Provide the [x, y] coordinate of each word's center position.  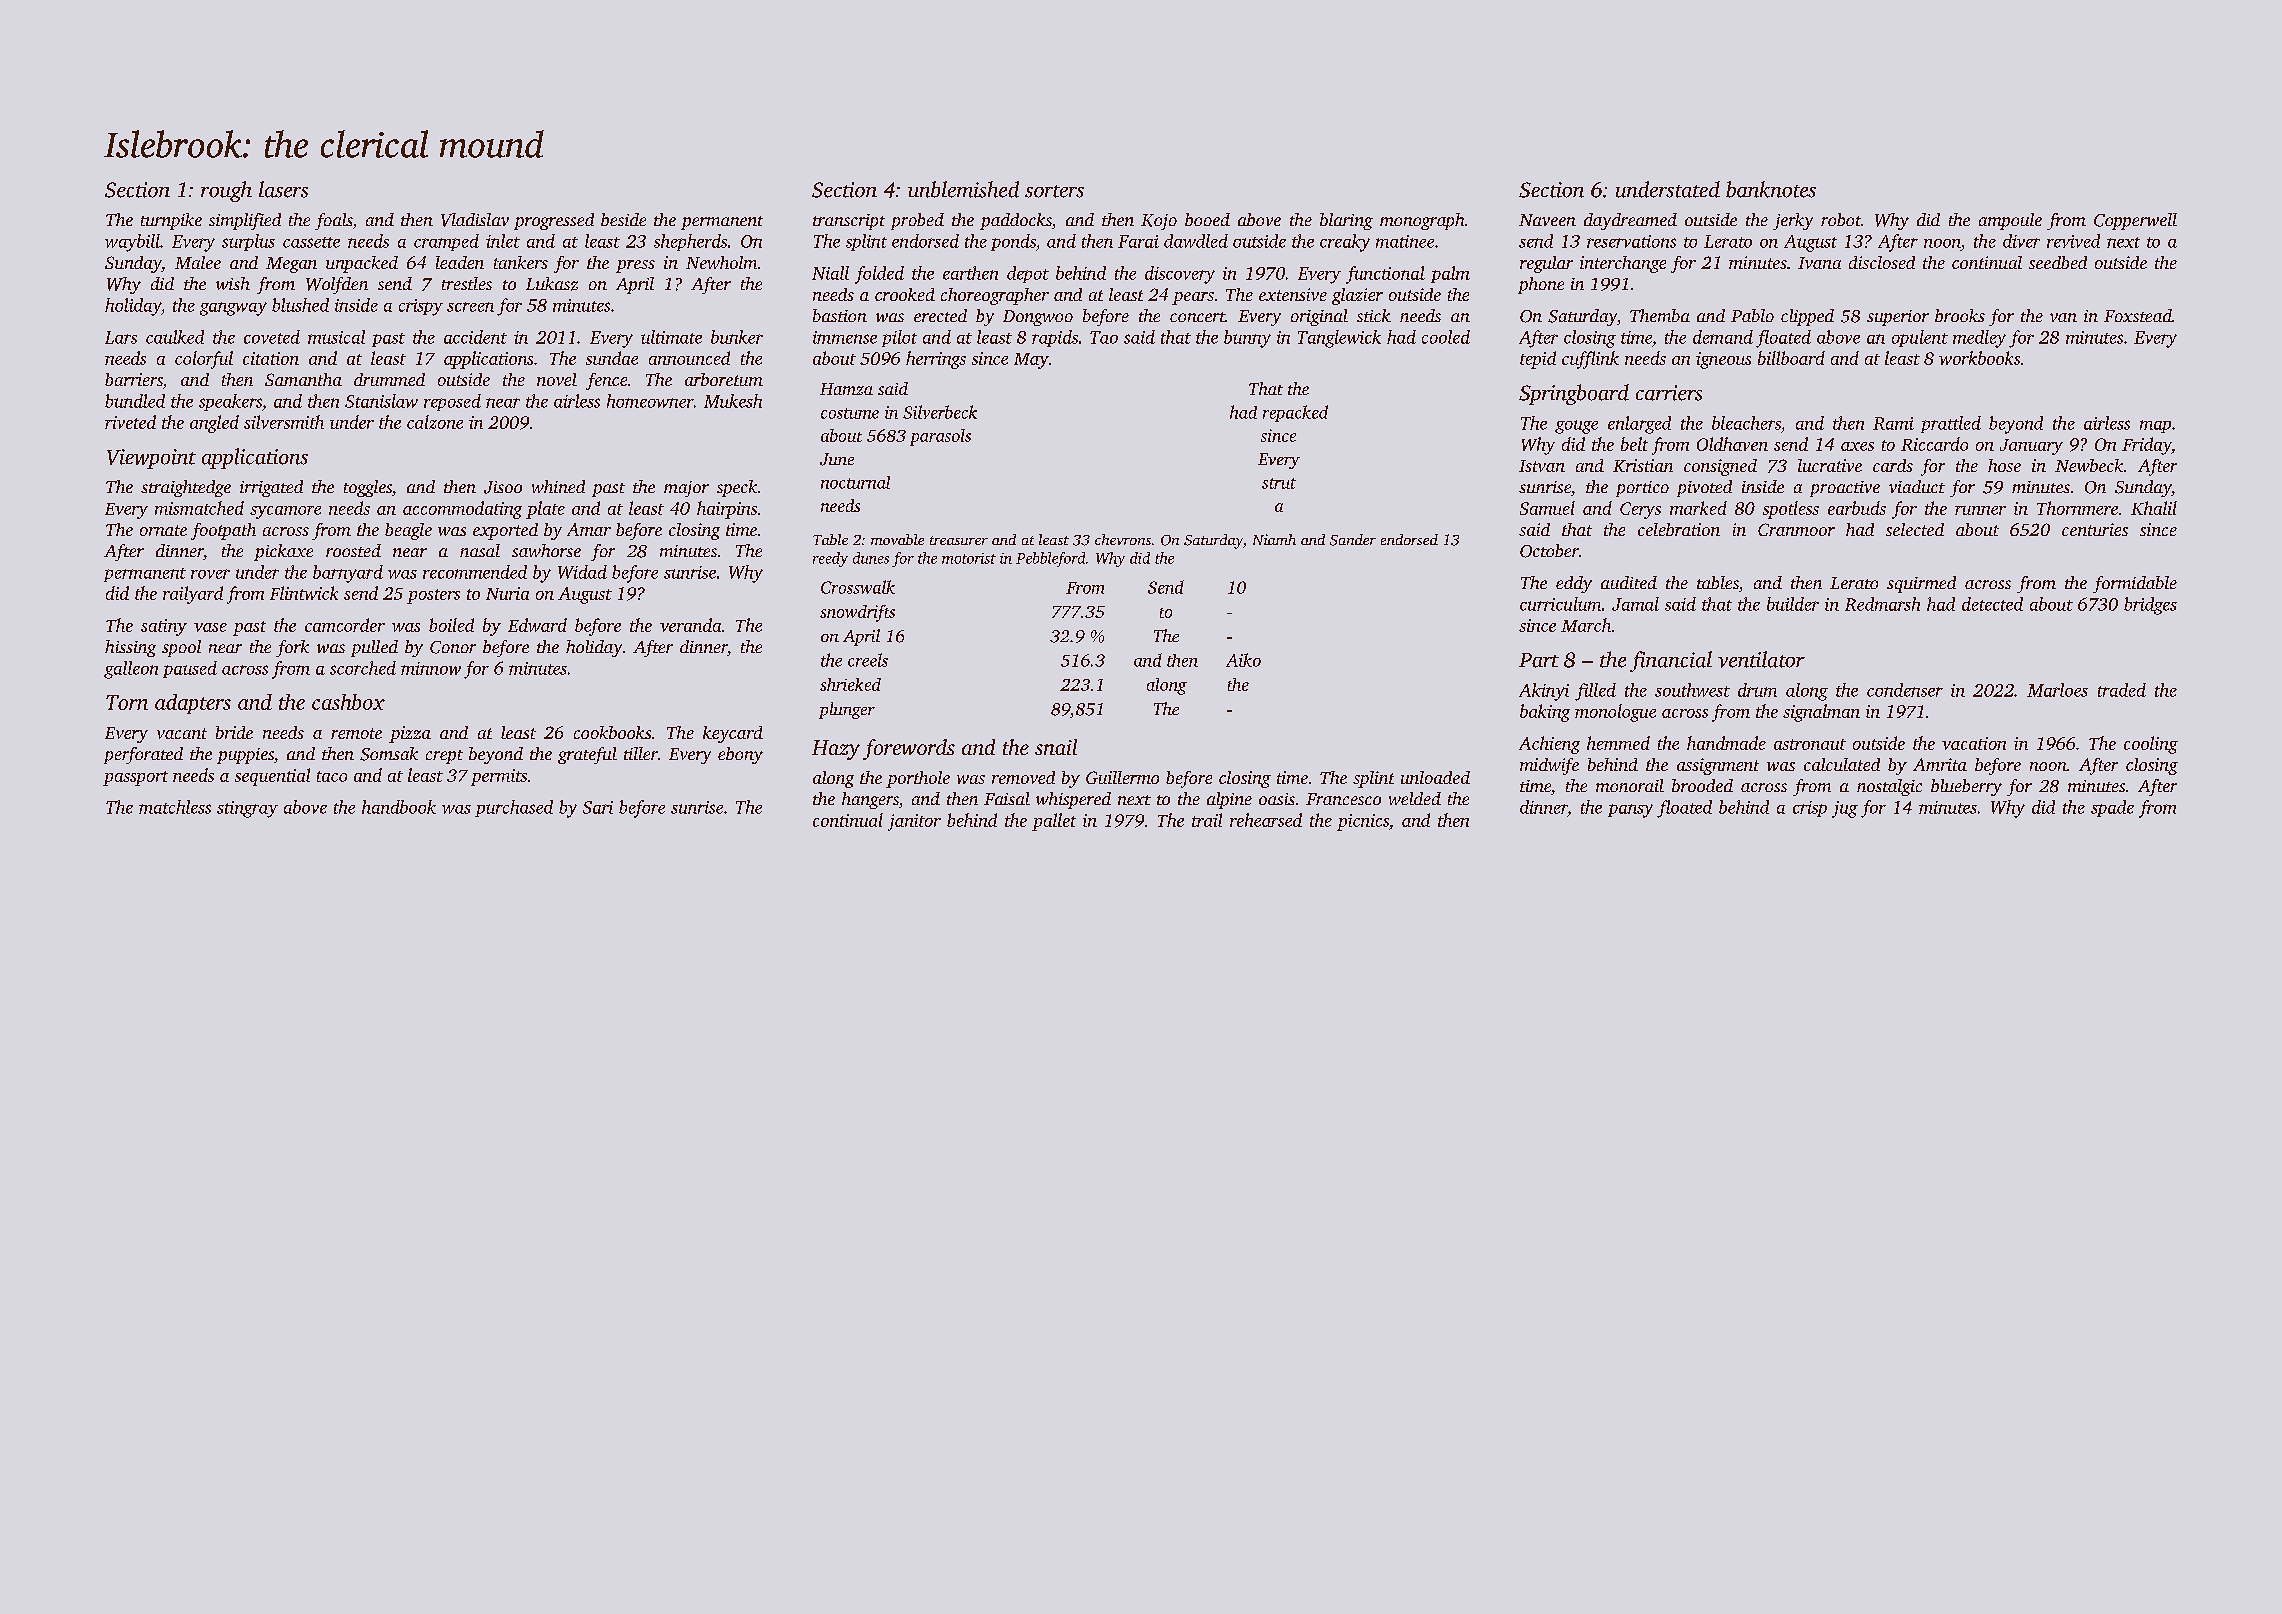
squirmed [1921, 584]
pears [1193, 298]
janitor [914, 822]
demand [1723, 337]
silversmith [284, 422]
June [837, 459]
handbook [399, 807]
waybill [132, 243]
